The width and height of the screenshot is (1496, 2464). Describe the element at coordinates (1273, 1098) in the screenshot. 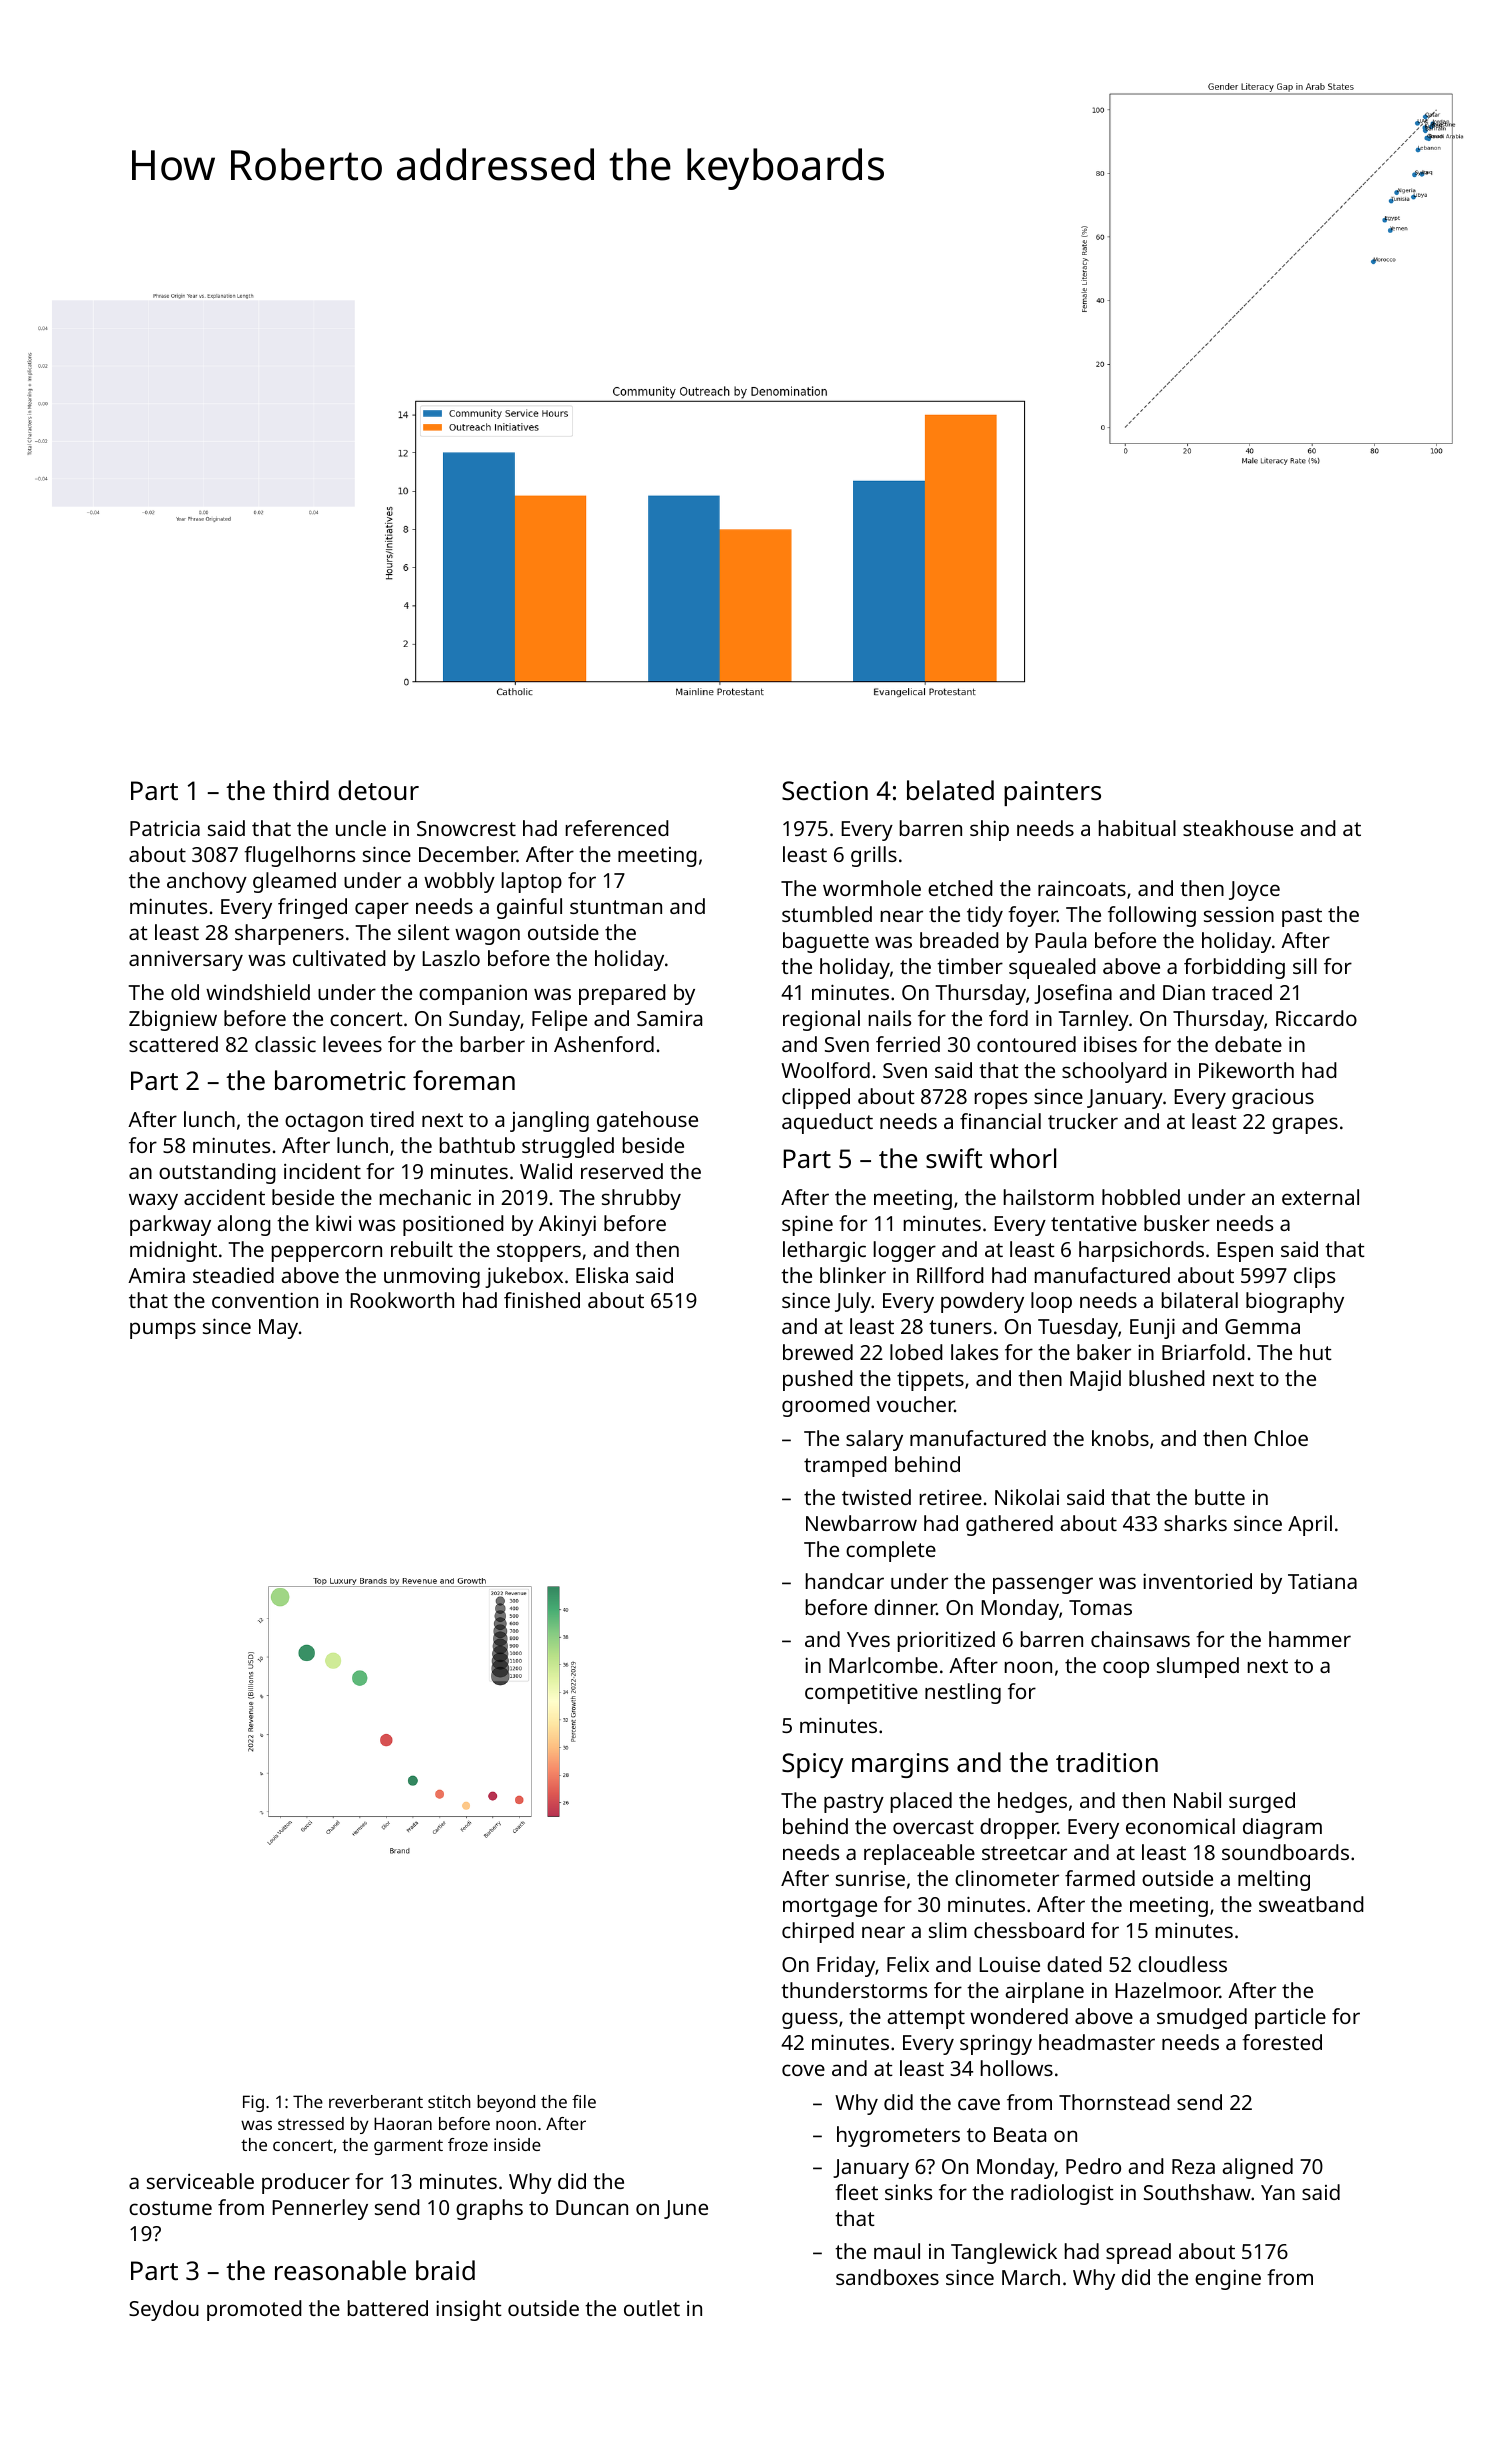

I see `gracious` at that location.
